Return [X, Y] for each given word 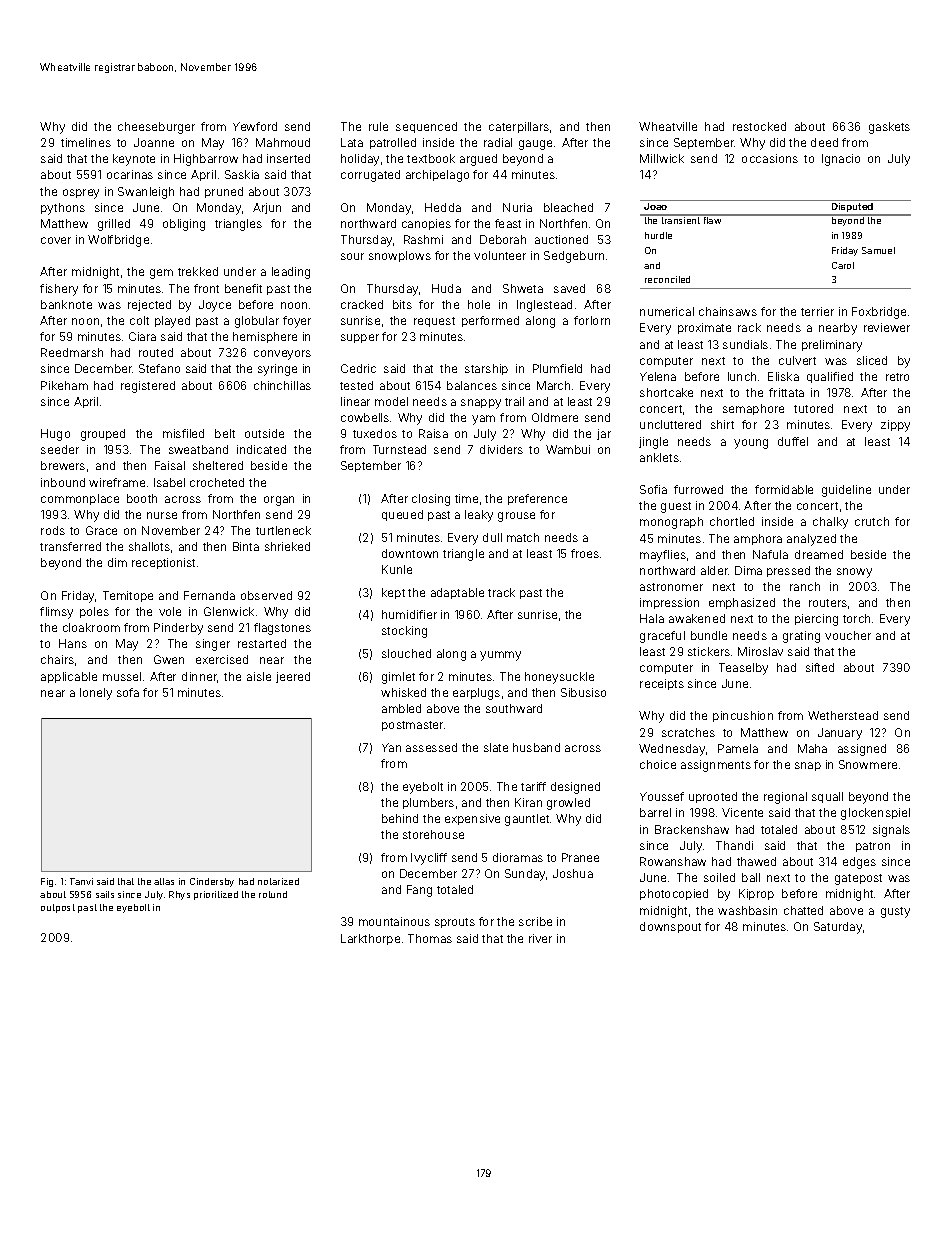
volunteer [500, 255]
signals [891, 831]
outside [264, 433]
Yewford [255, 126]
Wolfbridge [118, 241]
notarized [278, 881]
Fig [47, 882]
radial [498, 142]
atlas [164, 881]
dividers [501, 449]
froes [585, 553]
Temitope [128, 596]
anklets [659, 457]
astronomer [671, 587]
